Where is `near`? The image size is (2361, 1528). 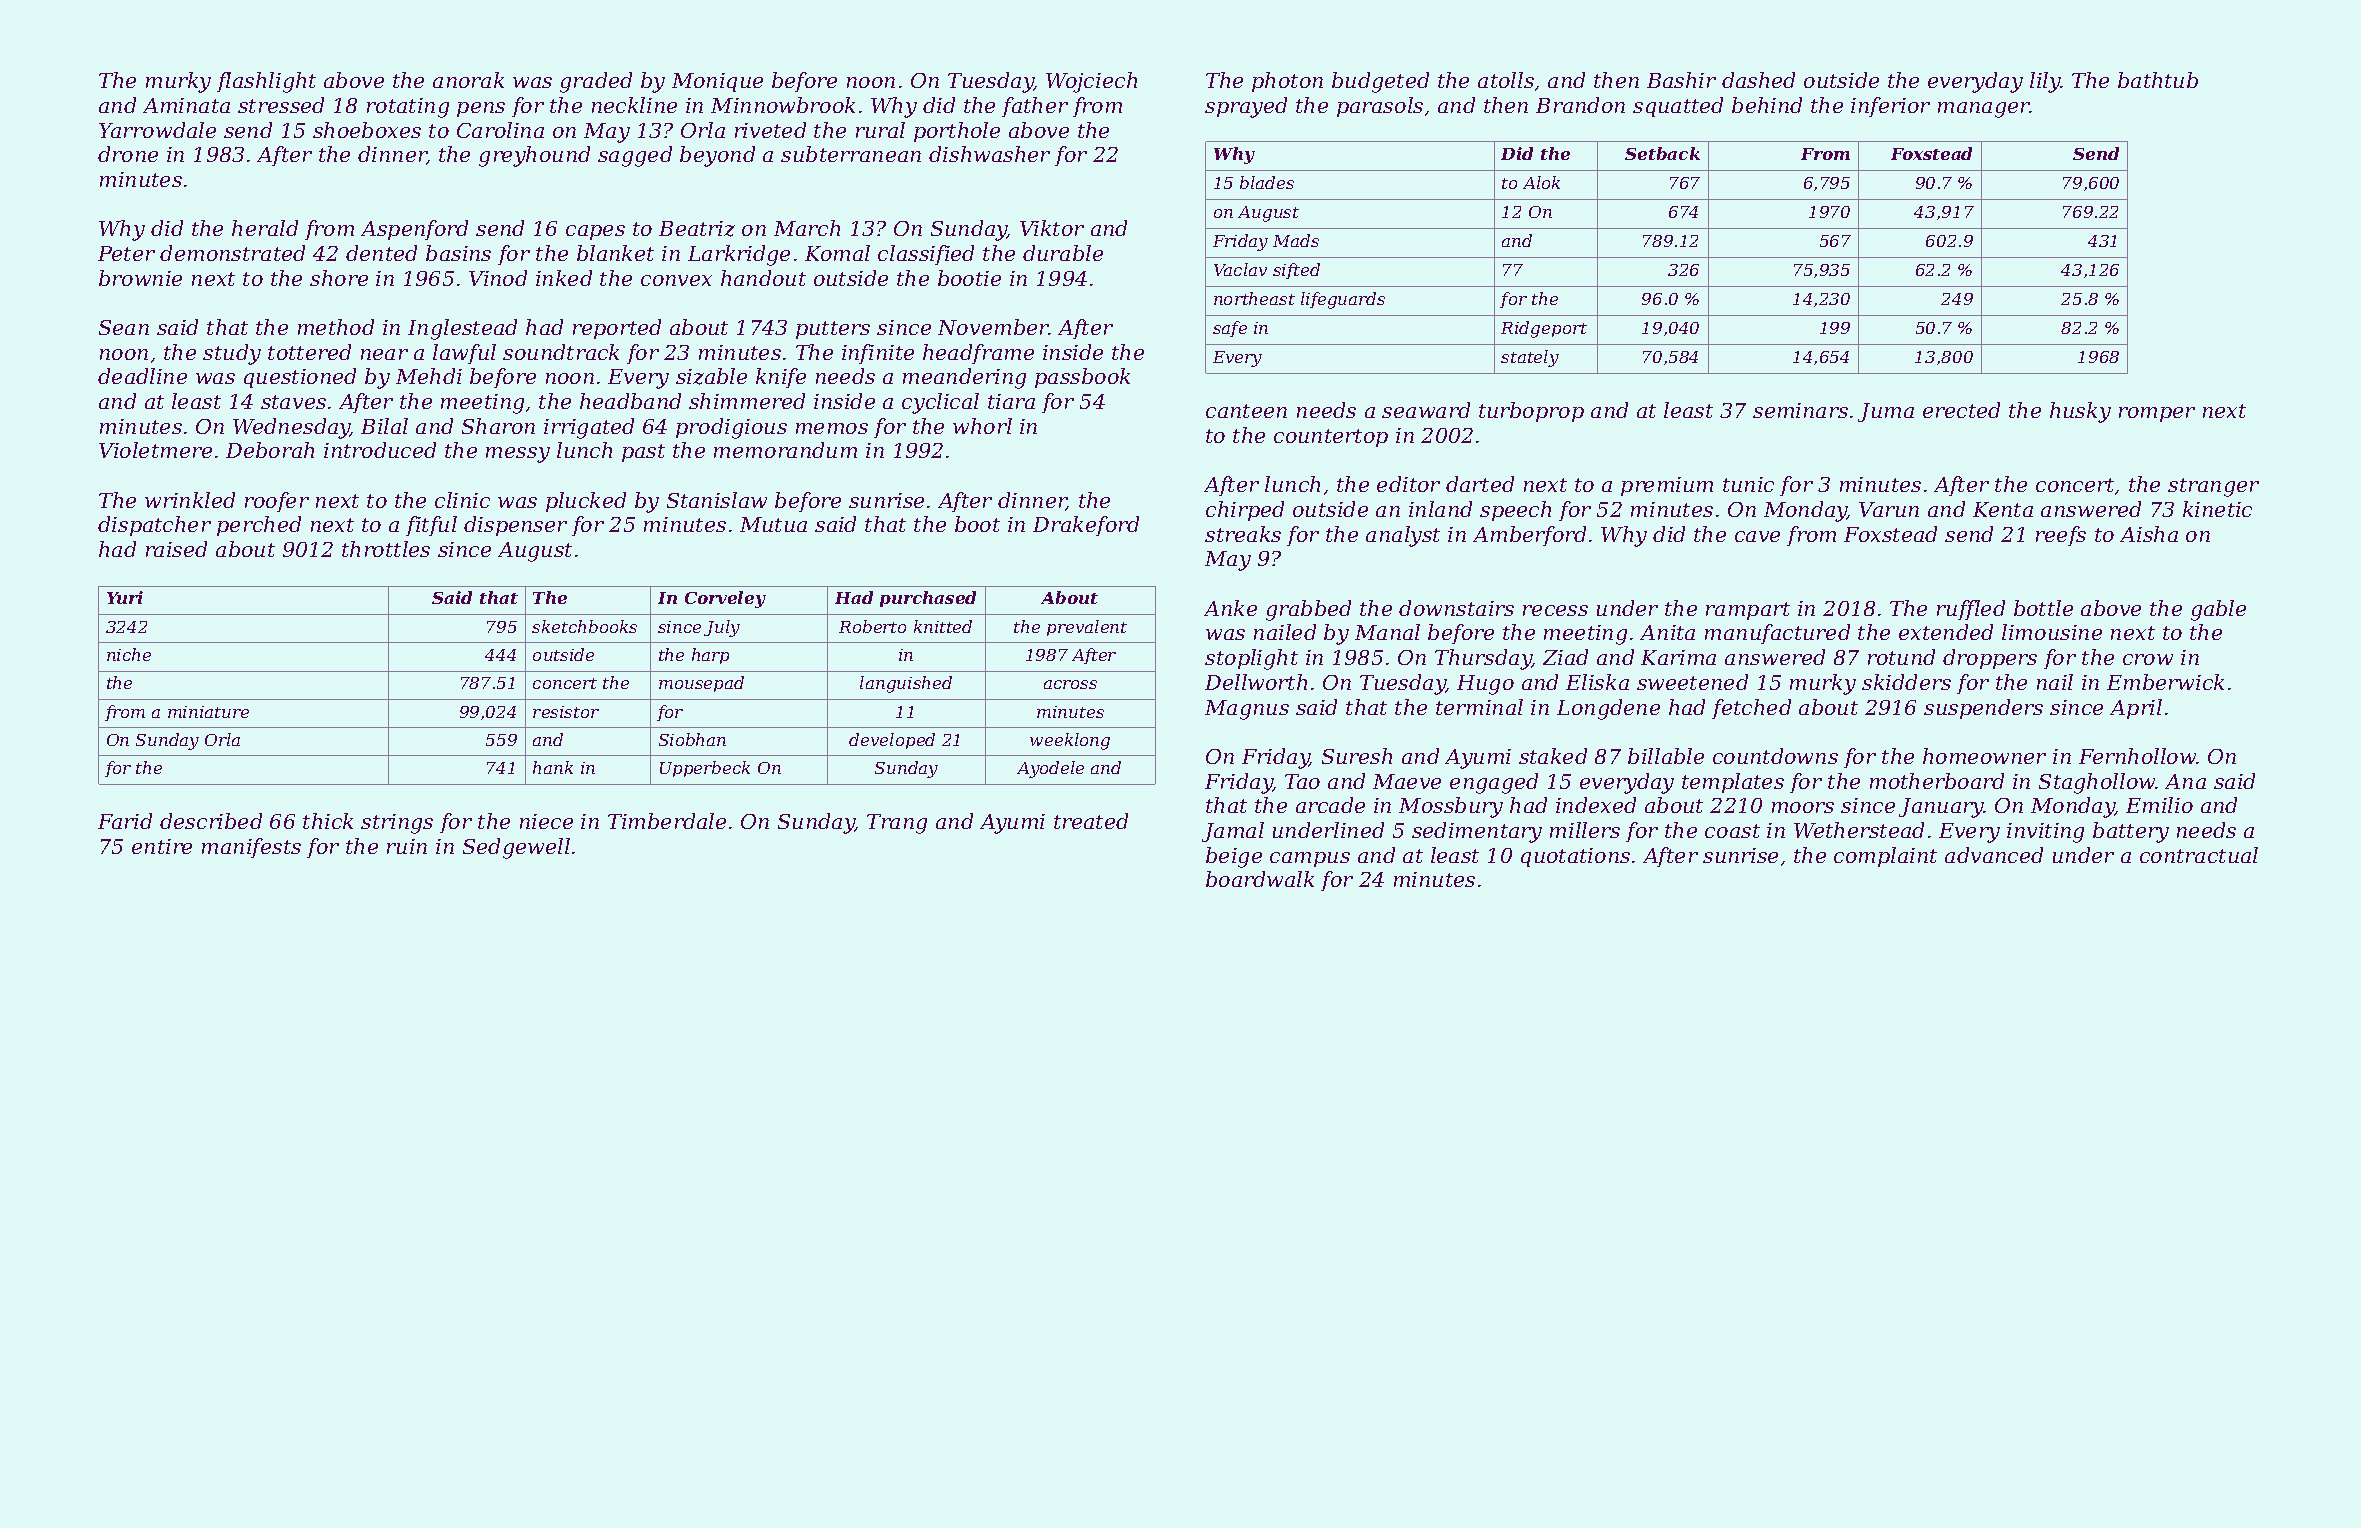 near is located at coordinates (384, 354).
